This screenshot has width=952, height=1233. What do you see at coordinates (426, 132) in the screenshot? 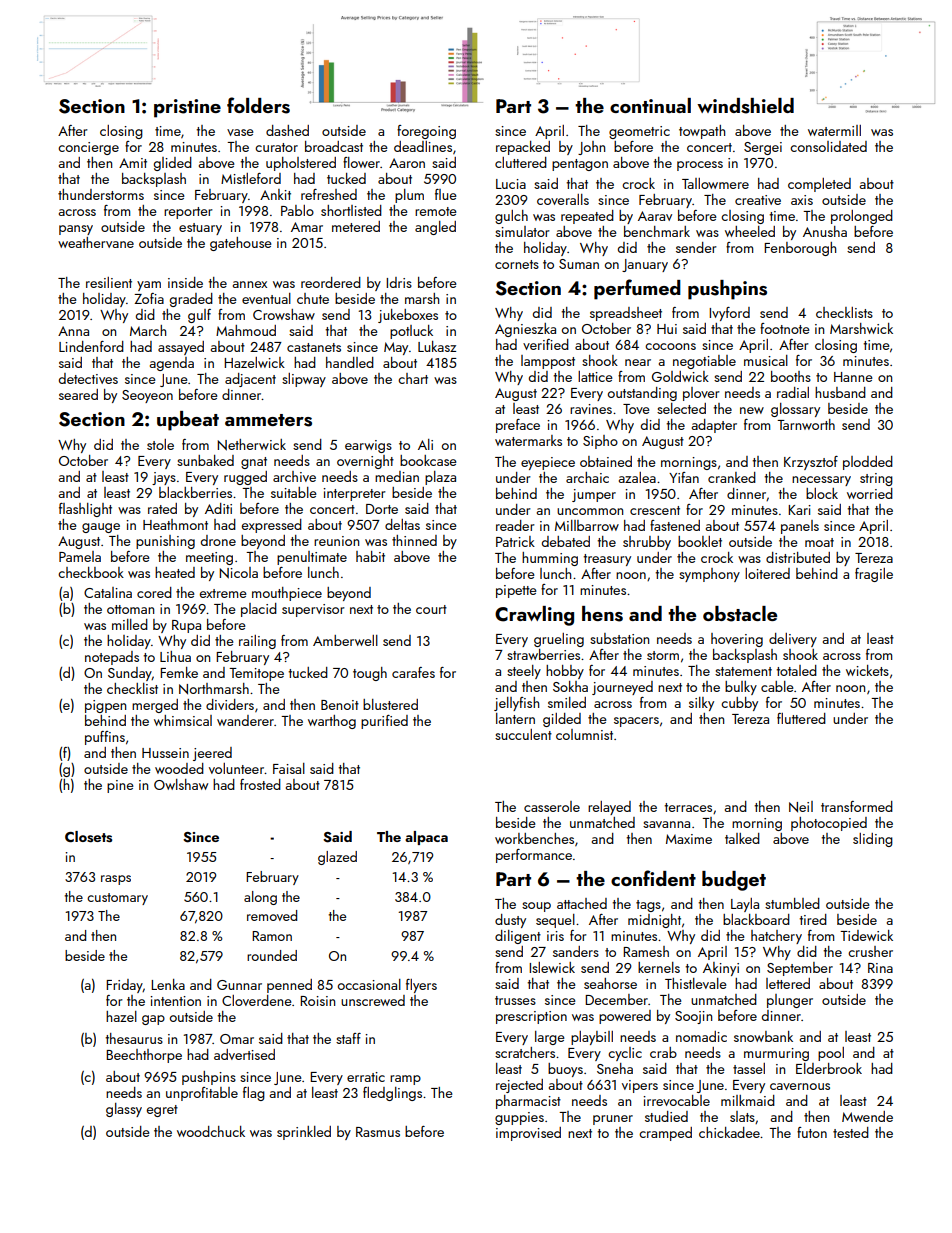
I see `foregoing` at bounding box center [426, 132].
